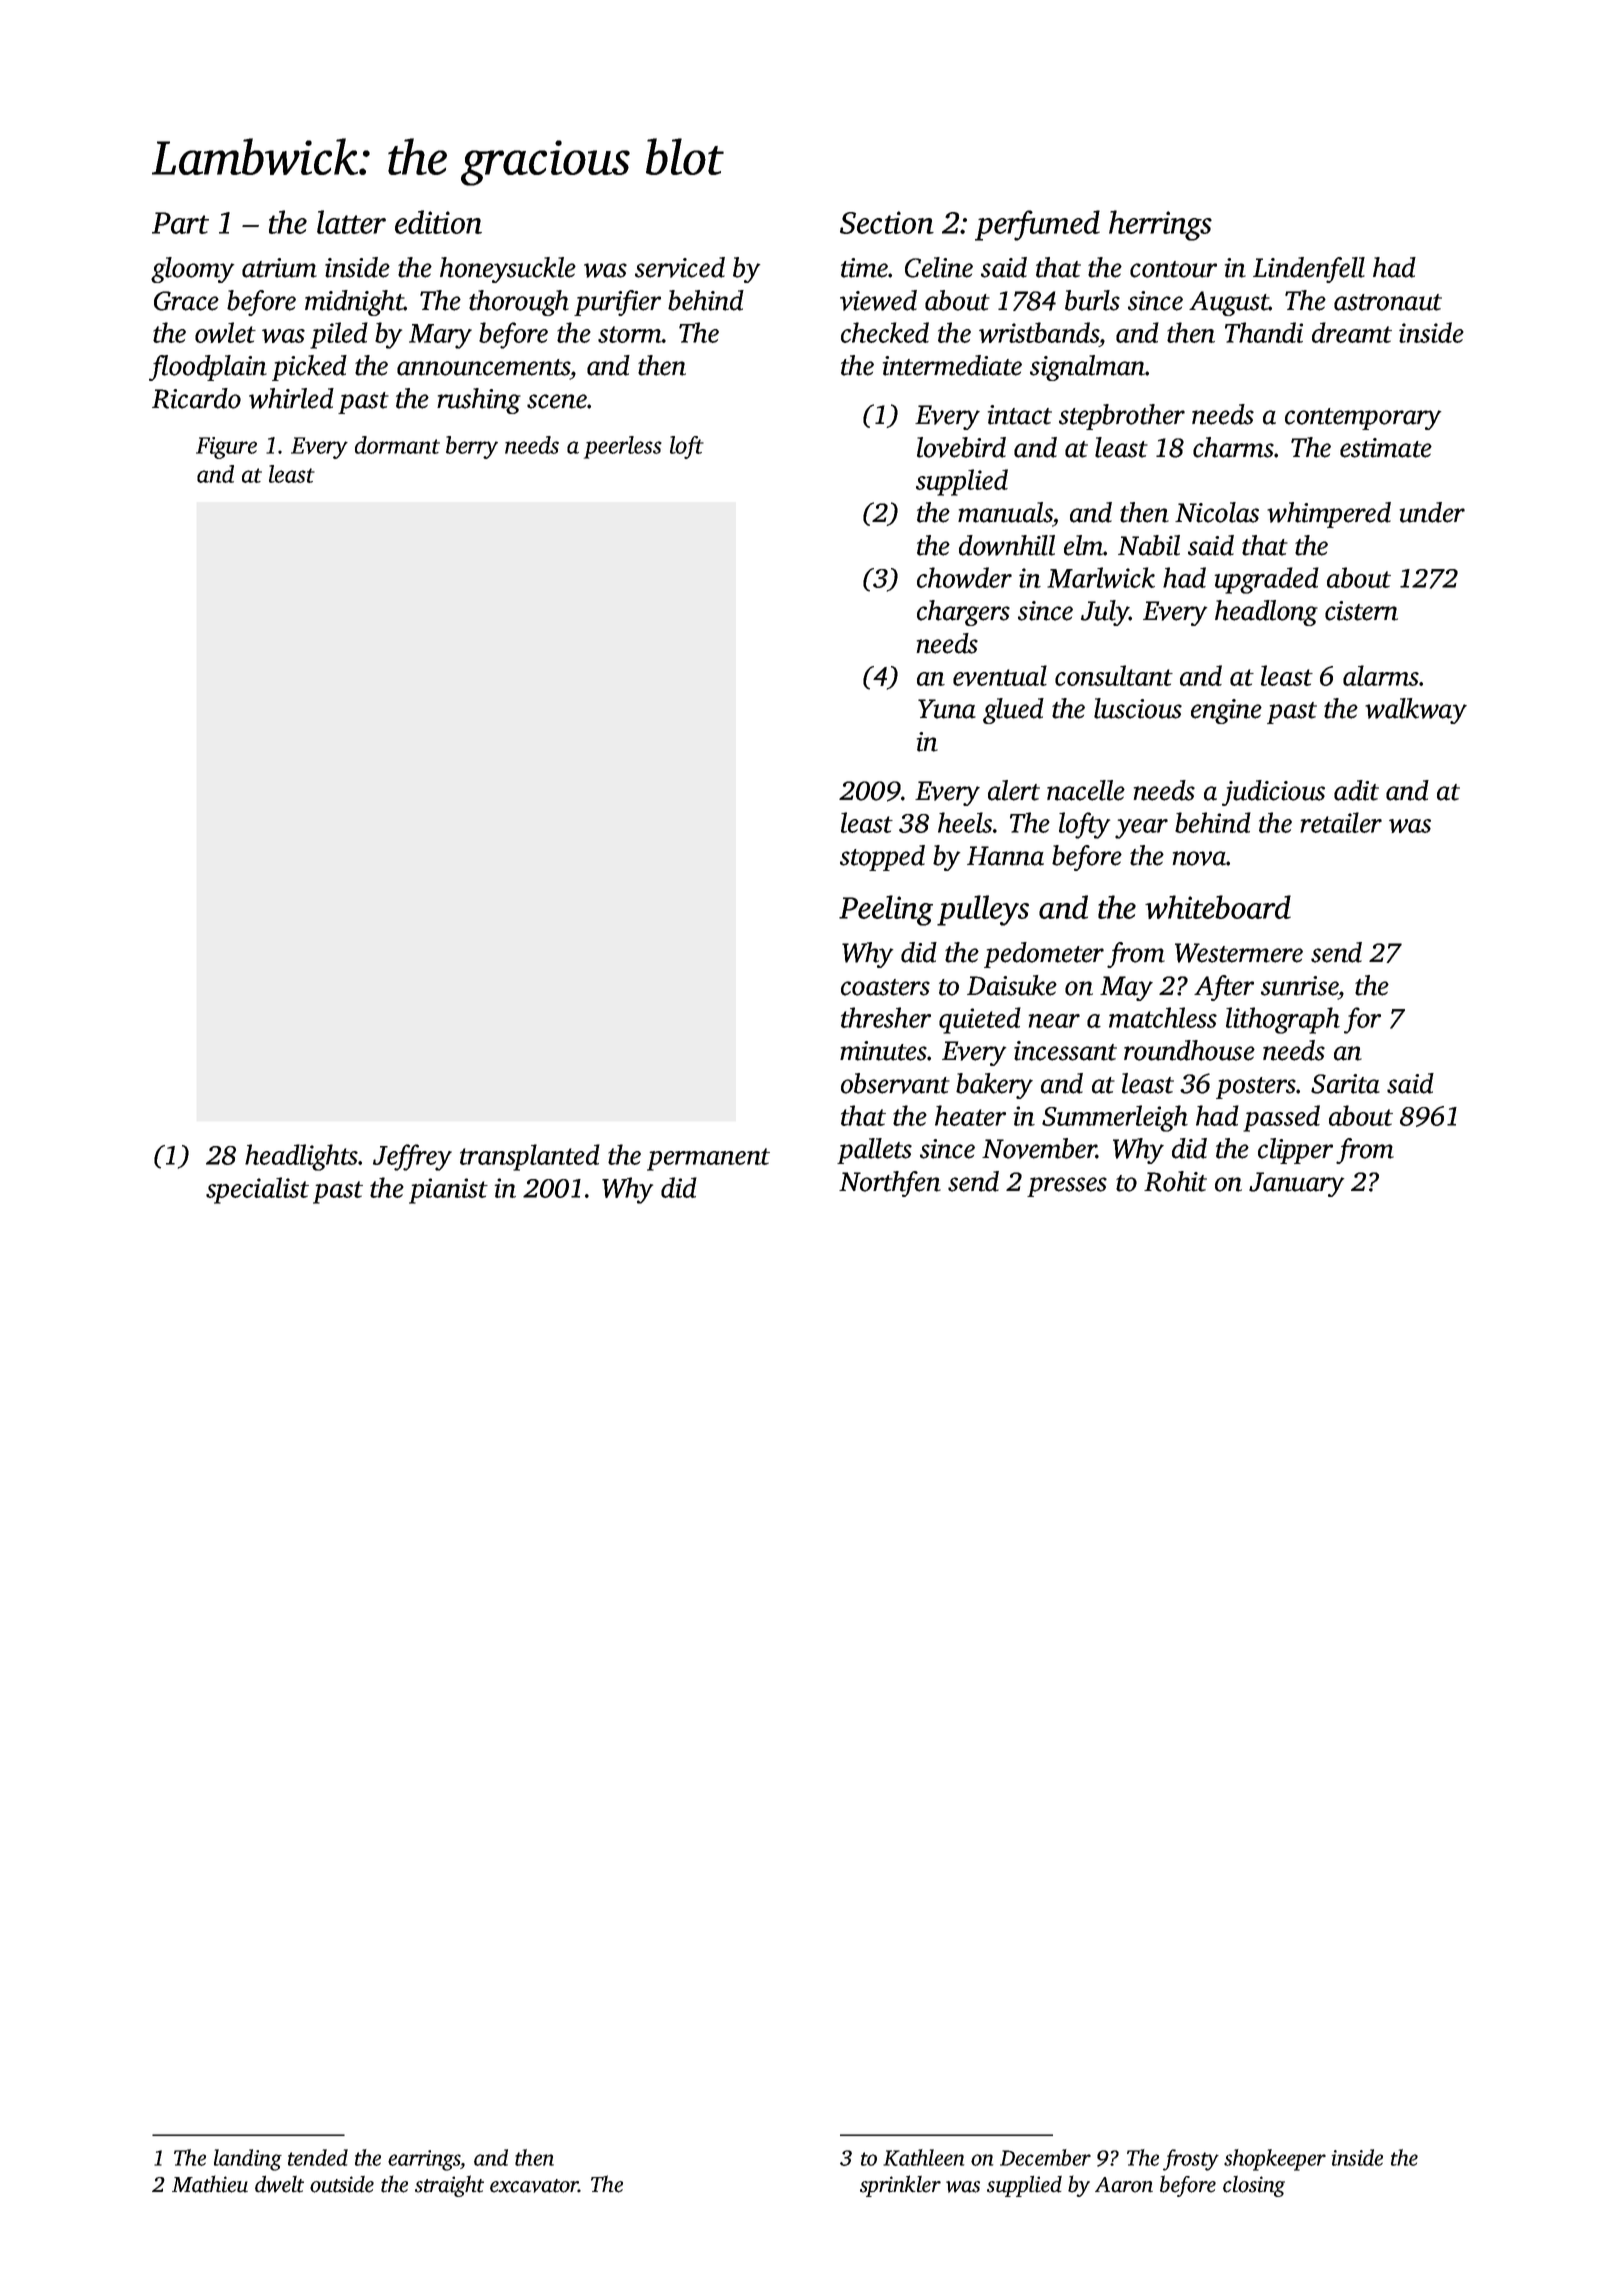 Image resolution: width=1620 pixels, height=2292 pixels. Describe the element at coordinates (1432, 512) in the image. I see `under` at that location.
